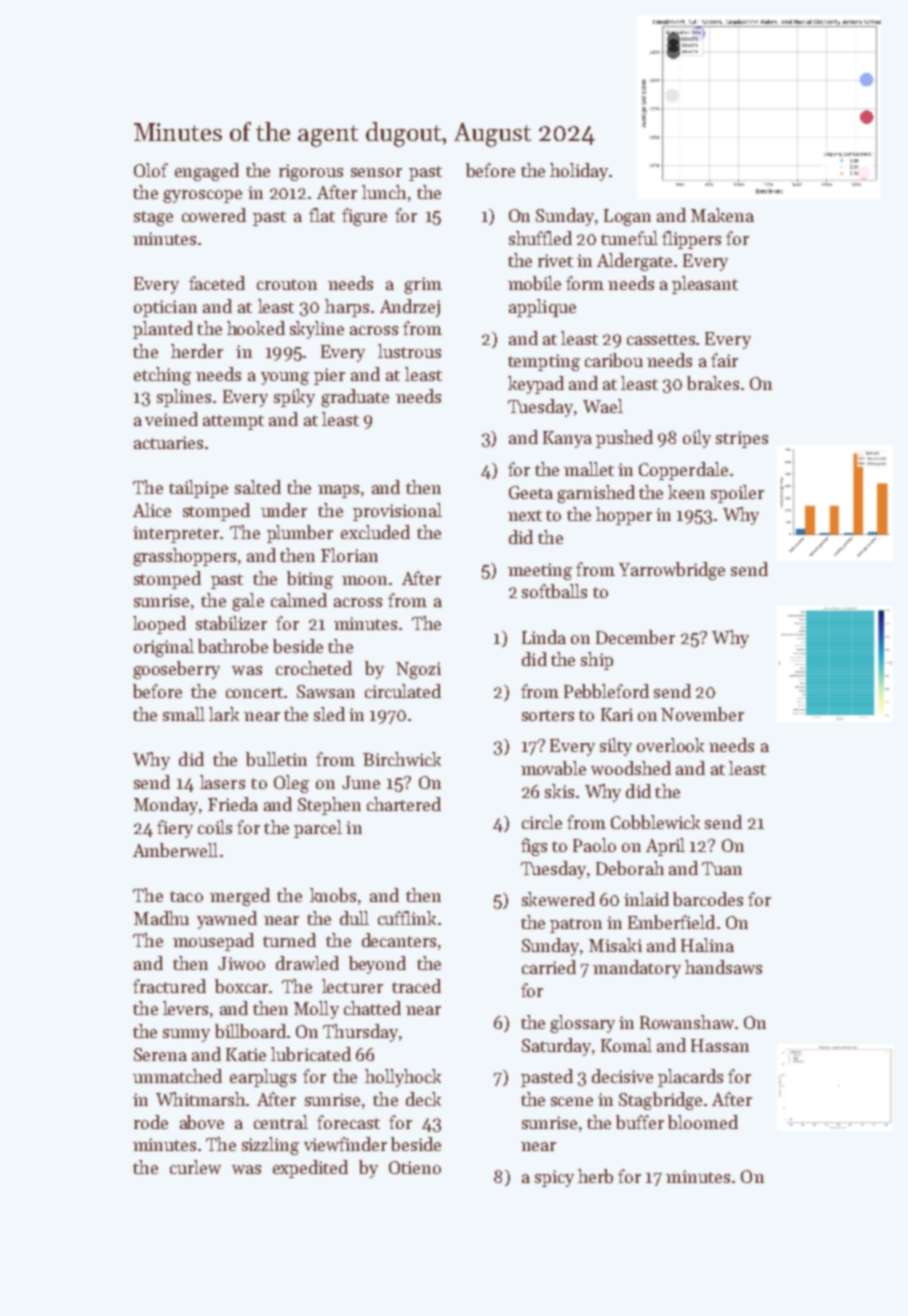 Image resolution: width=908 pixels, height=1316 pixels. What do you see at coordinates (579, 172) in the screenshot?
I see `holiday` at bounding box center [579, 172].
